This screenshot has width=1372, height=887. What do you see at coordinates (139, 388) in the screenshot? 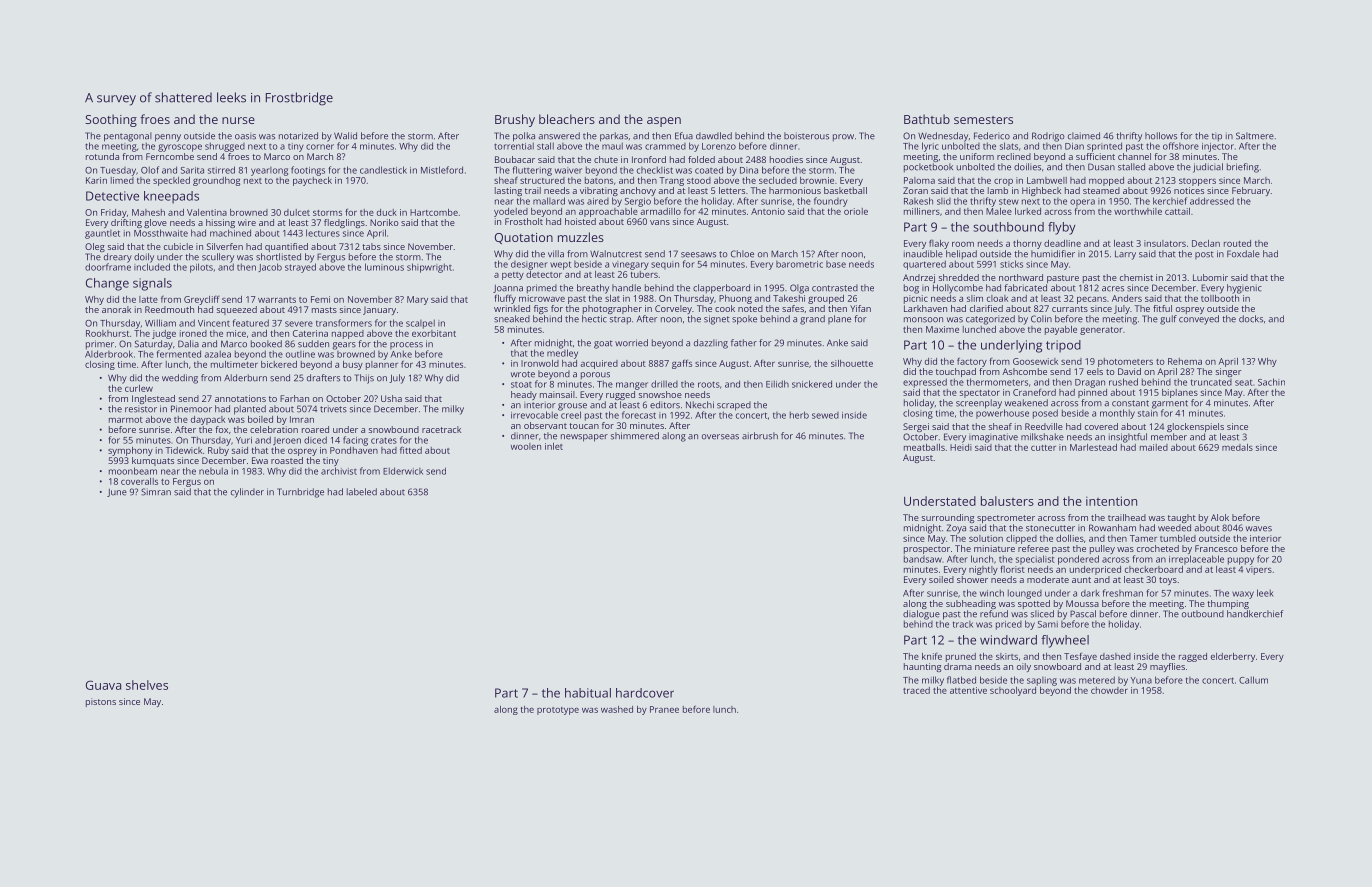
I see `curlew` at bounding box center [139, 388].
